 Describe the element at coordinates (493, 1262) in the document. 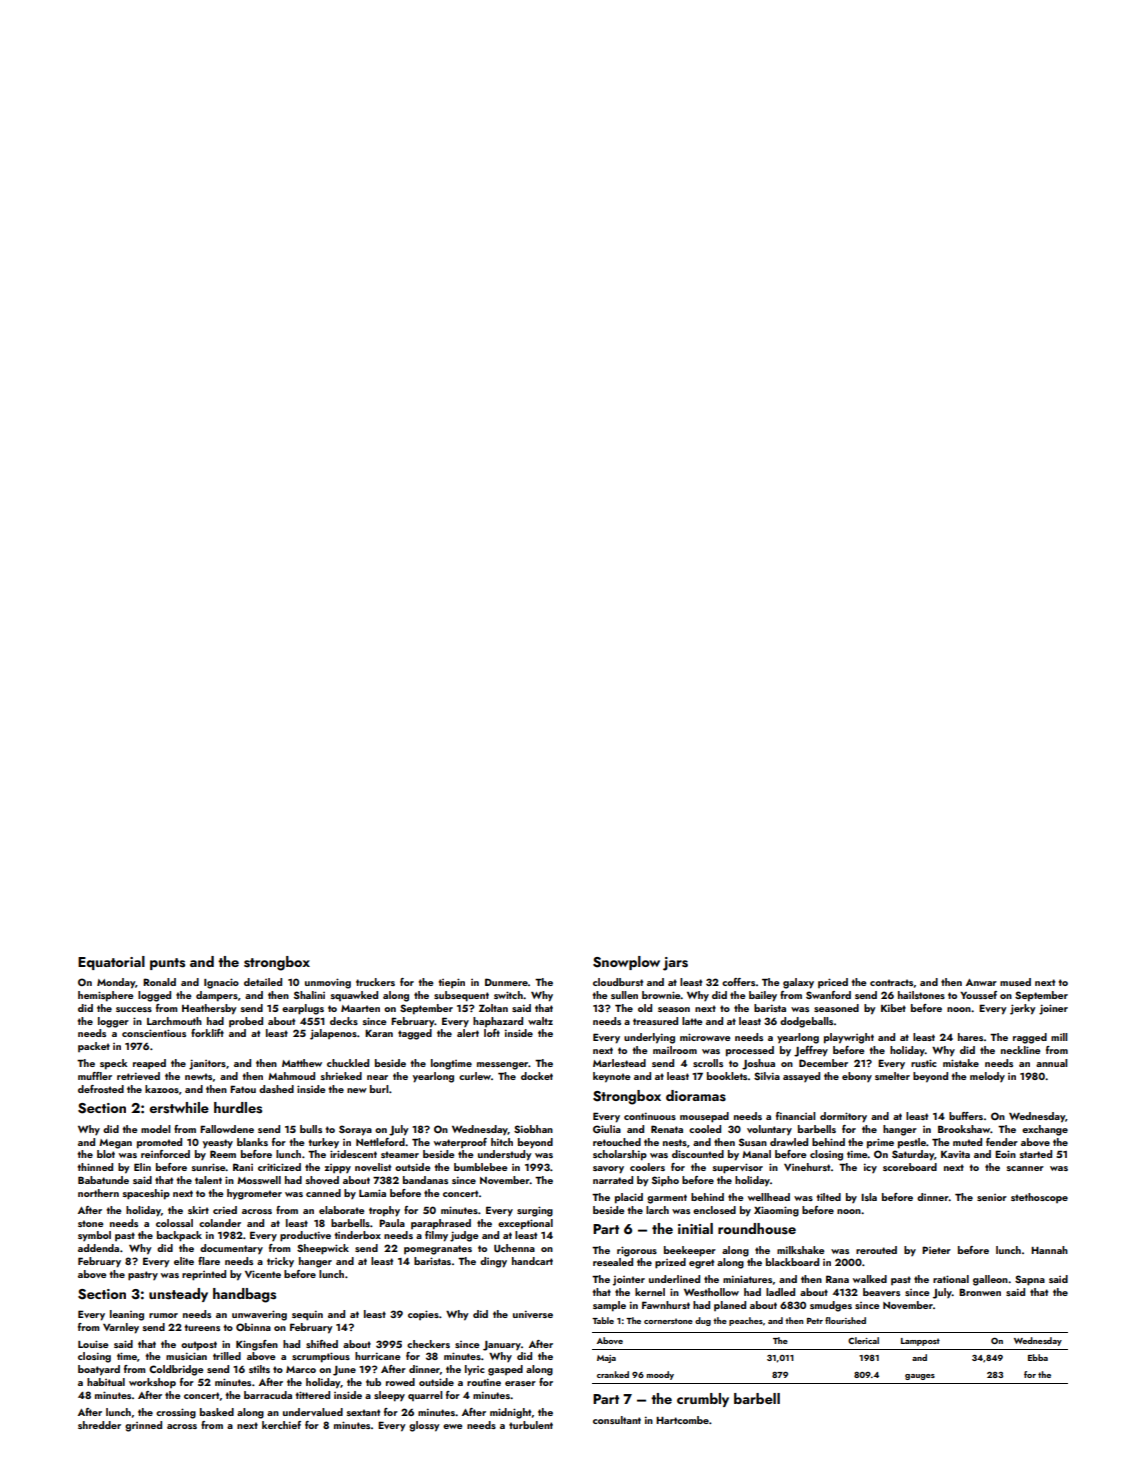

I see `dingy` at that location.
